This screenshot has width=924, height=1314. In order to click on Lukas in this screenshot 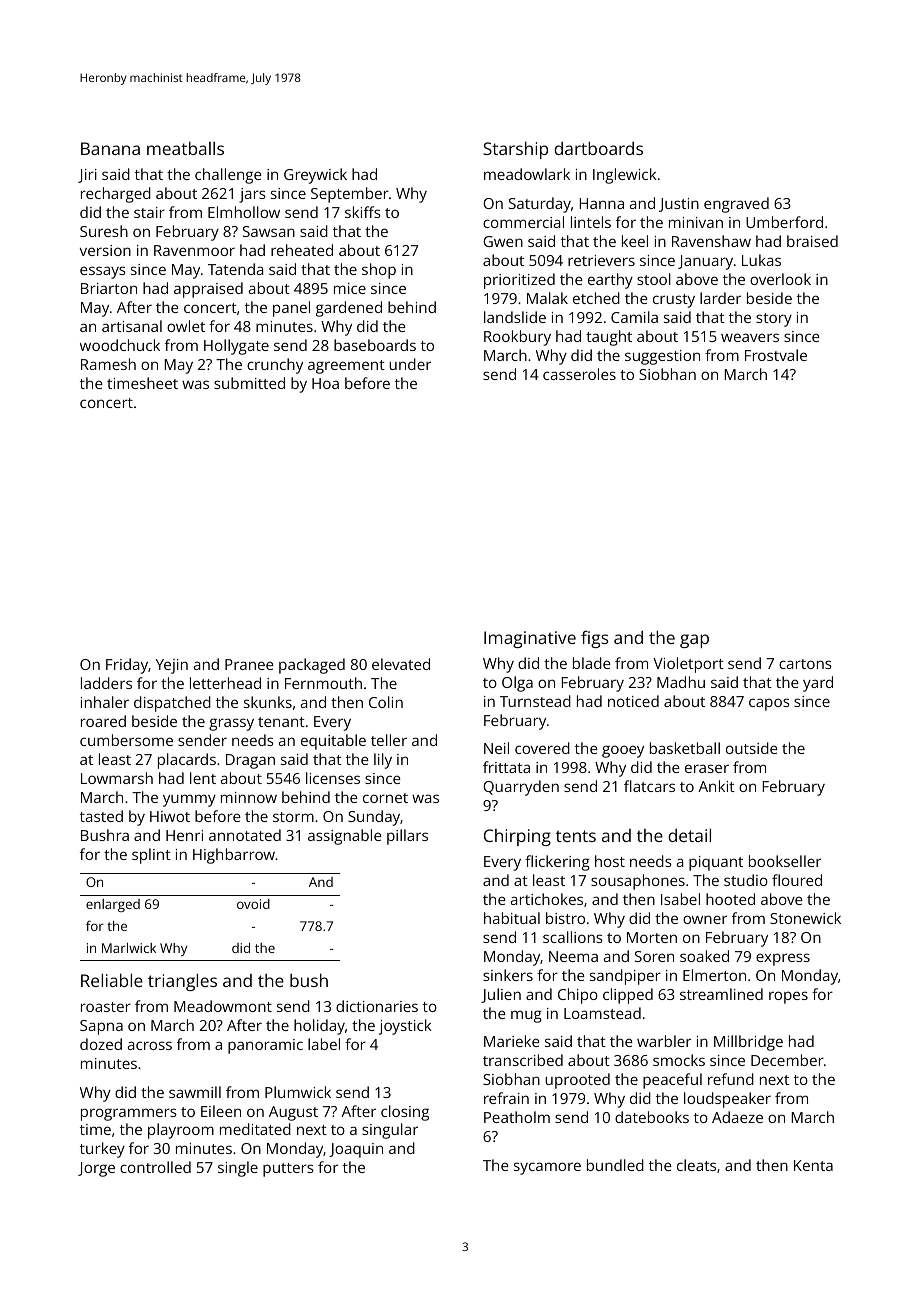, I will do `click(761, 260)`.
